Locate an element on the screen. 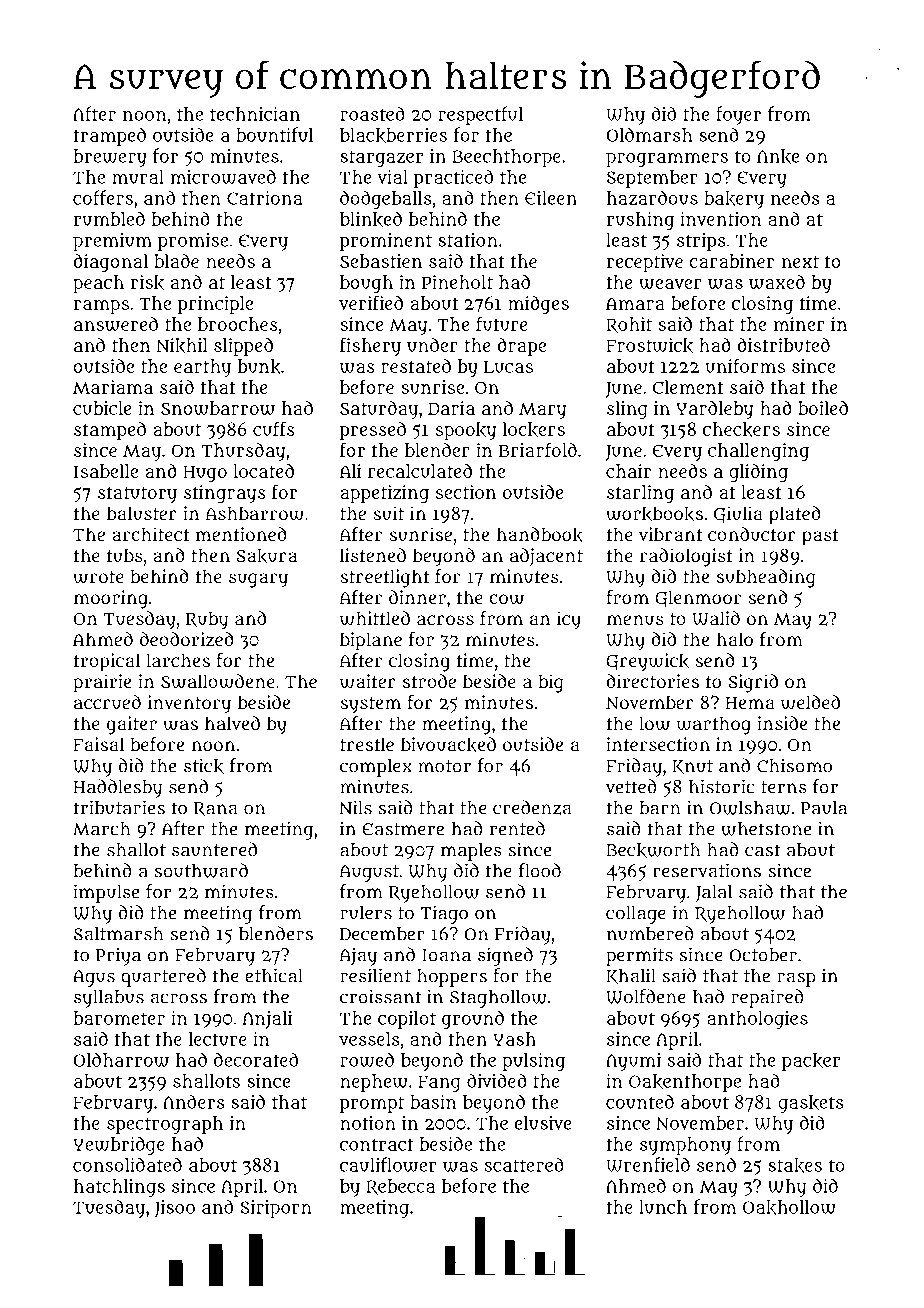 The image size is (924, 1308). southward is located at coordinates (201, 870).
